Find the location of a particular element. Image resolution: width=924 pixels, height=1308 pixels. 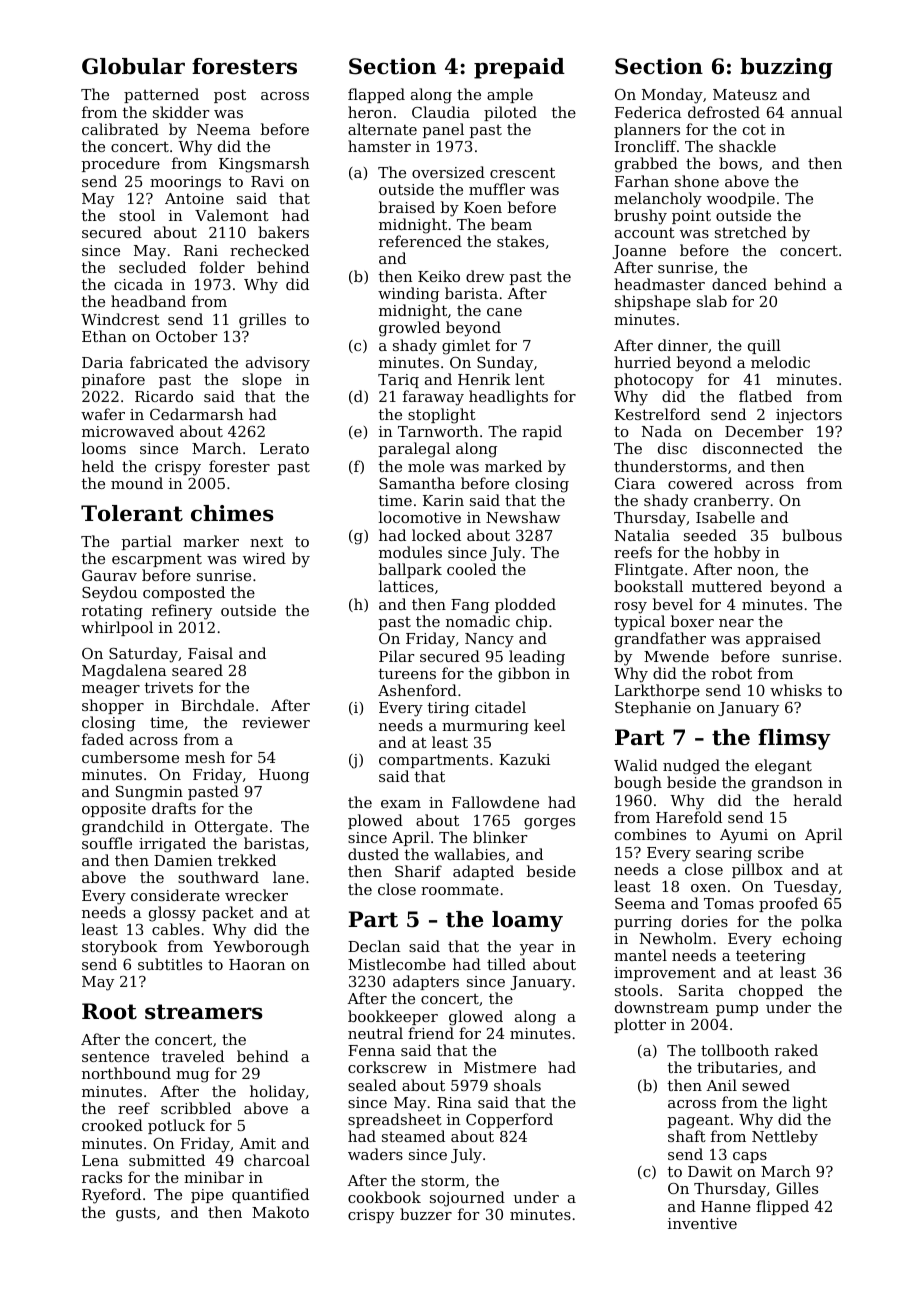

prepaid is located at coordinates (519, 68).
